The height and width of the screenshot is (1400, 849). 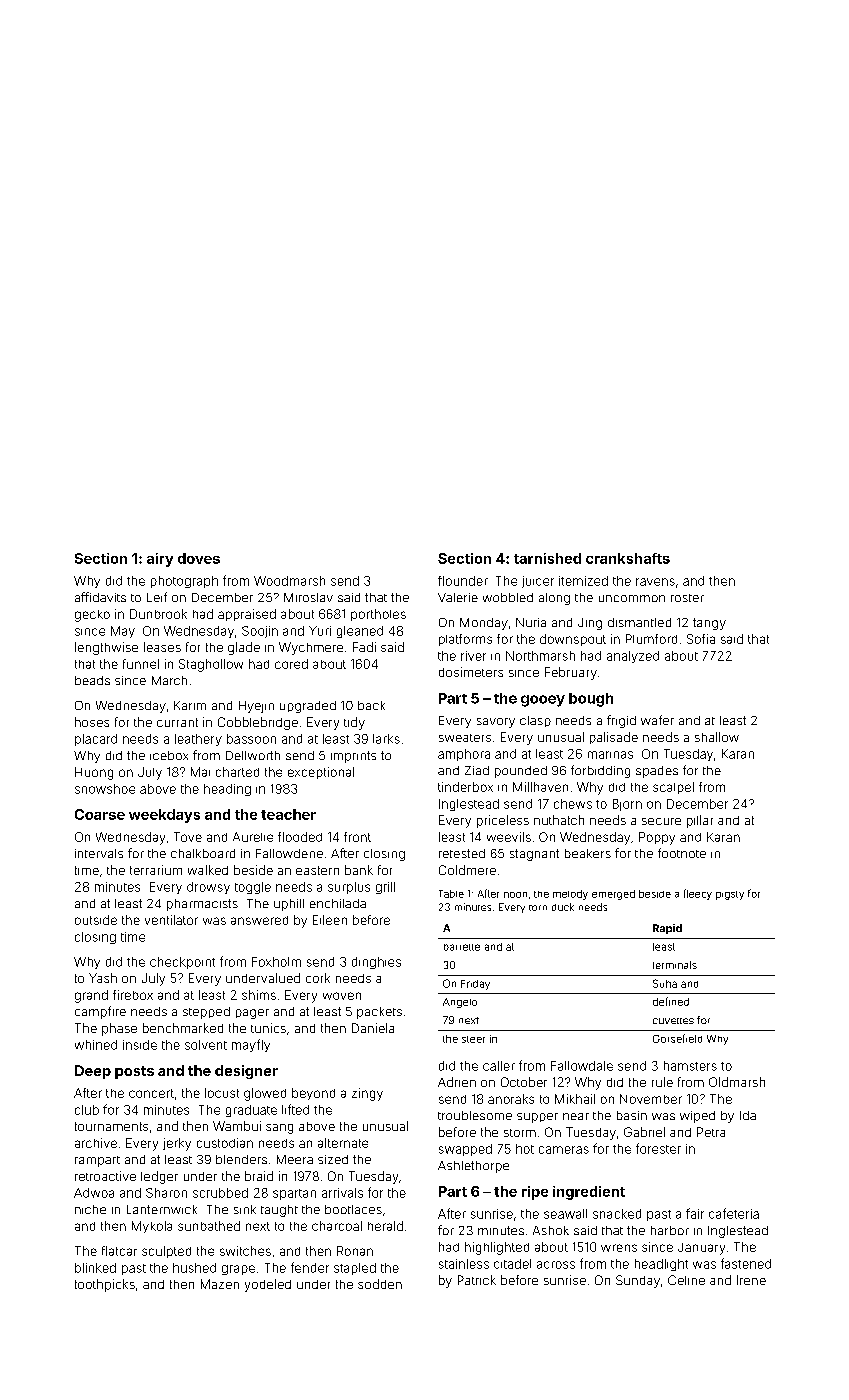 I want to click on cameras, so click(x=564, y=1150).
